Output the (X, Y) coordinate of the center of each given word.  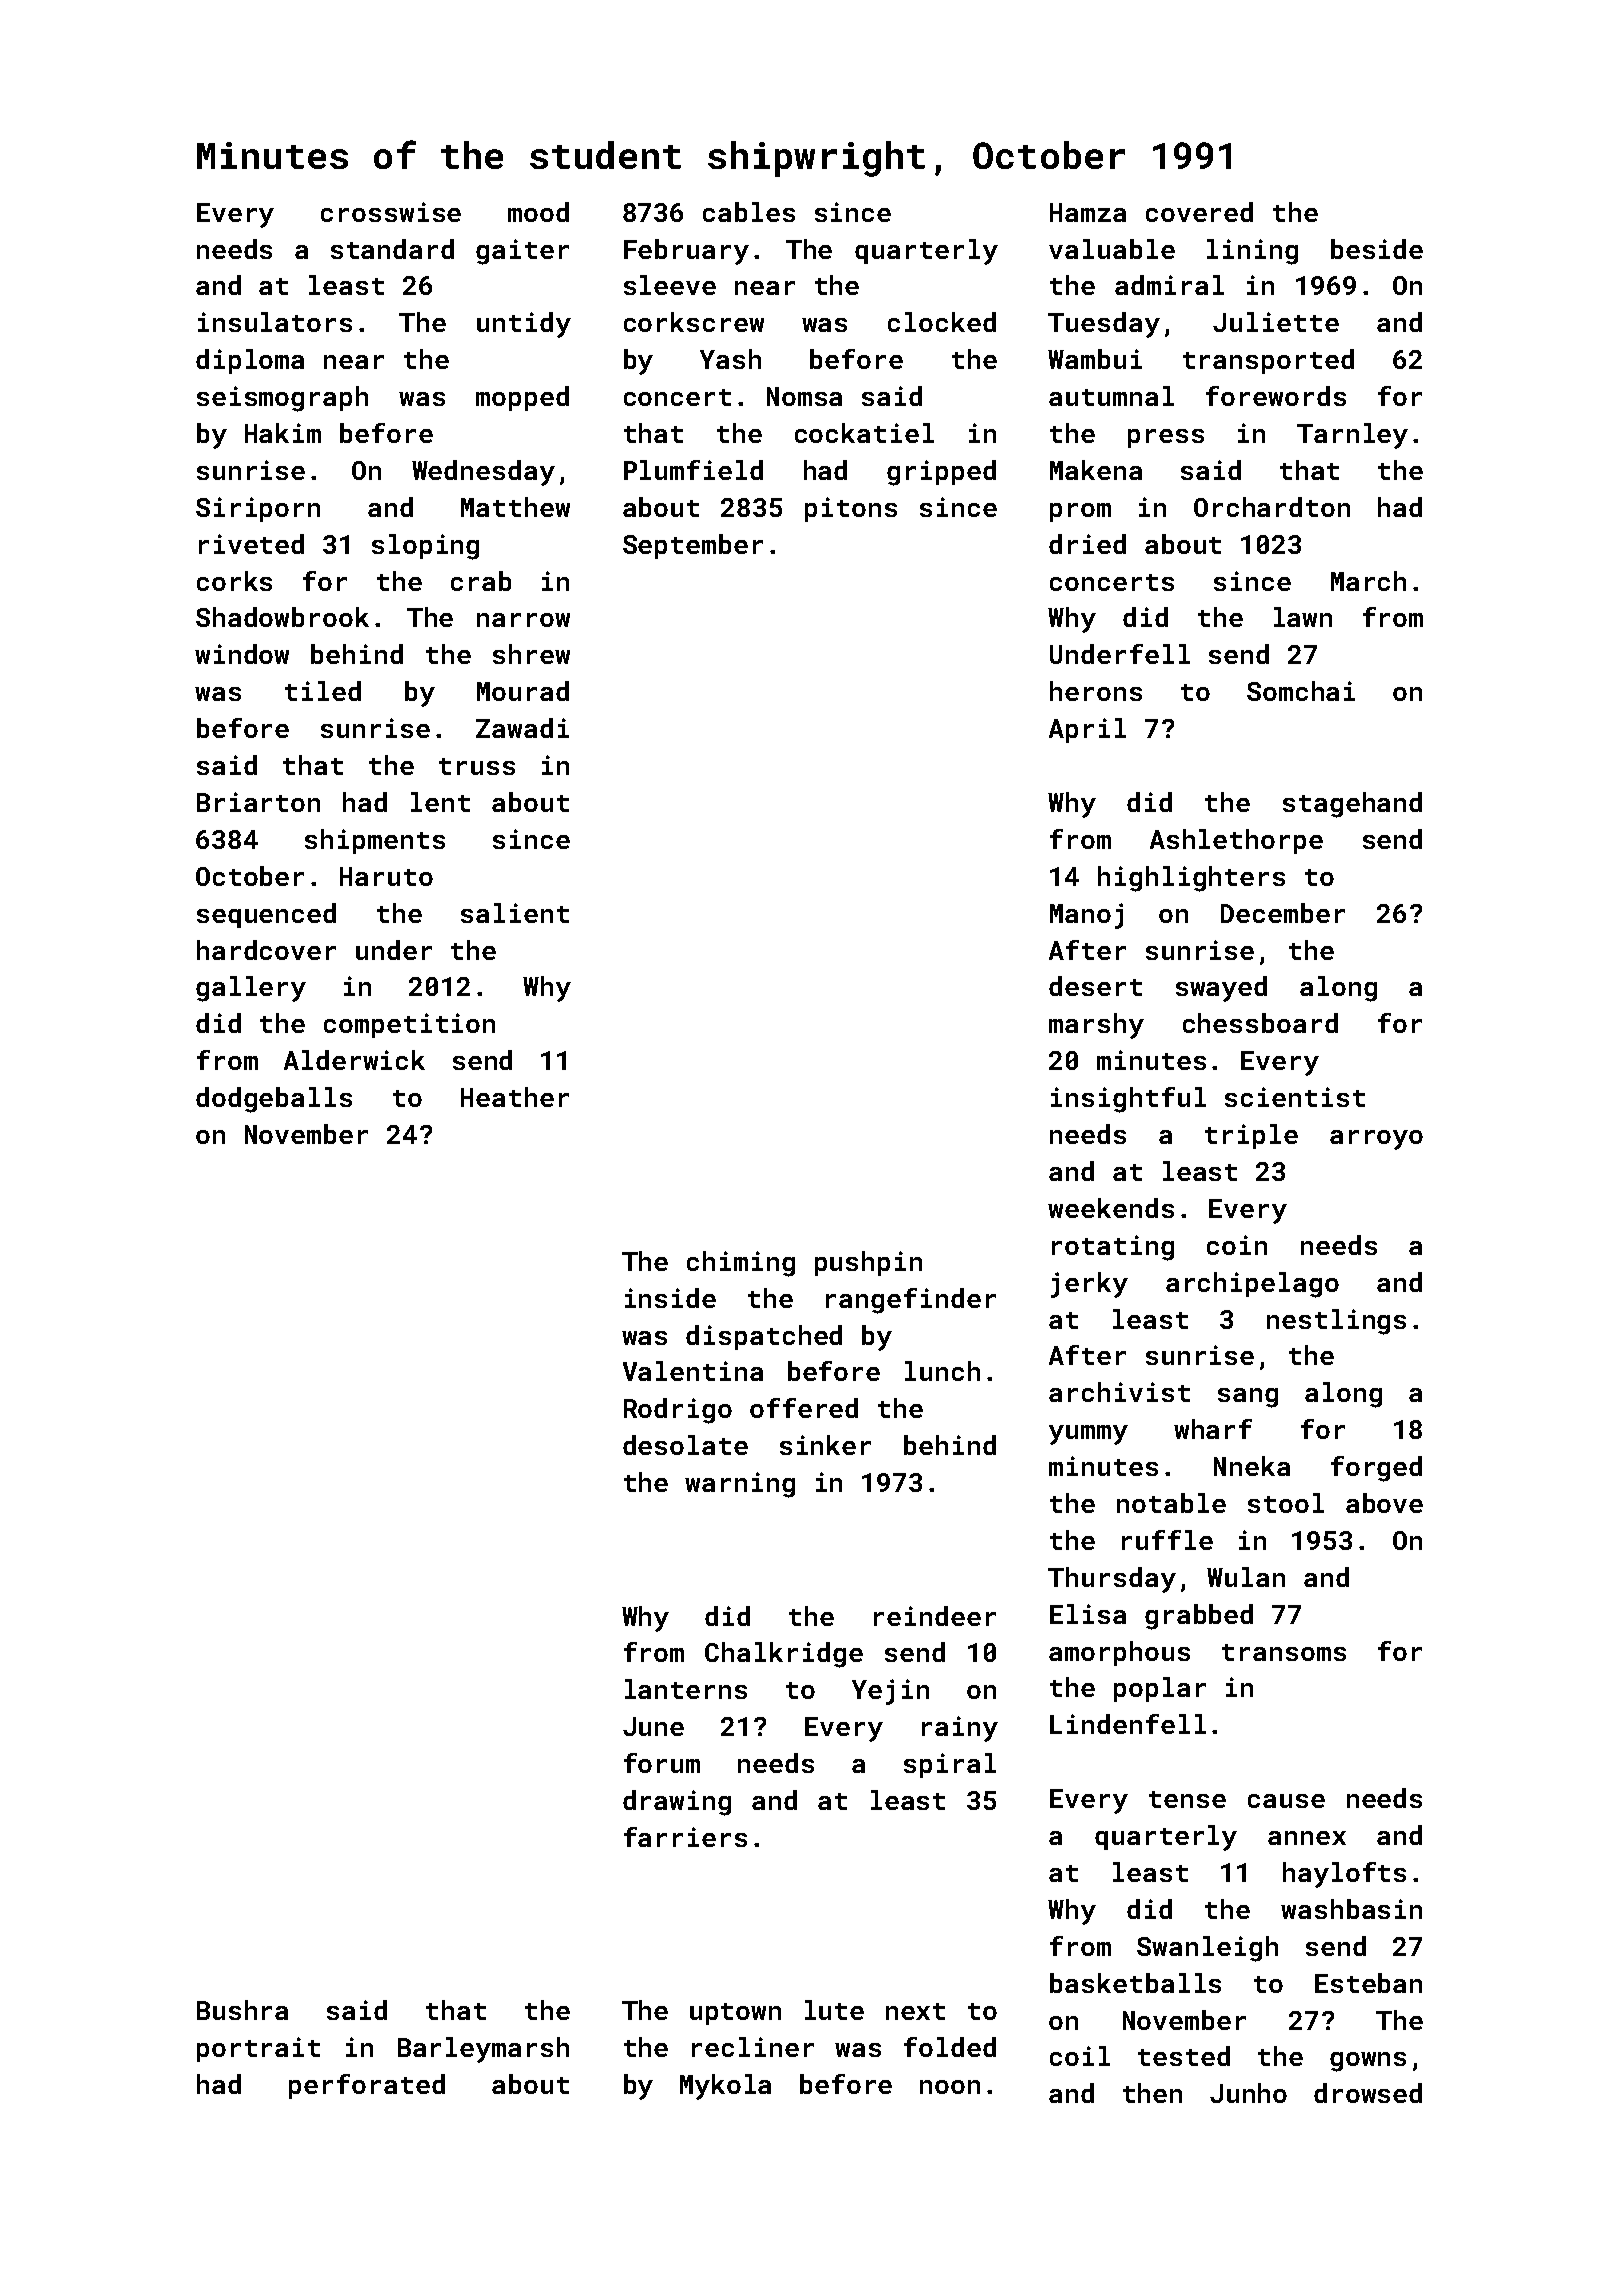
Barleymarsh (483, 2050)
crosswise (391, 212)
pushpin (868, 1263)
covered (1199, 212)
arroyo (1376, 1140)
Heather (515, 1097)
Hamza (1088, 212)
